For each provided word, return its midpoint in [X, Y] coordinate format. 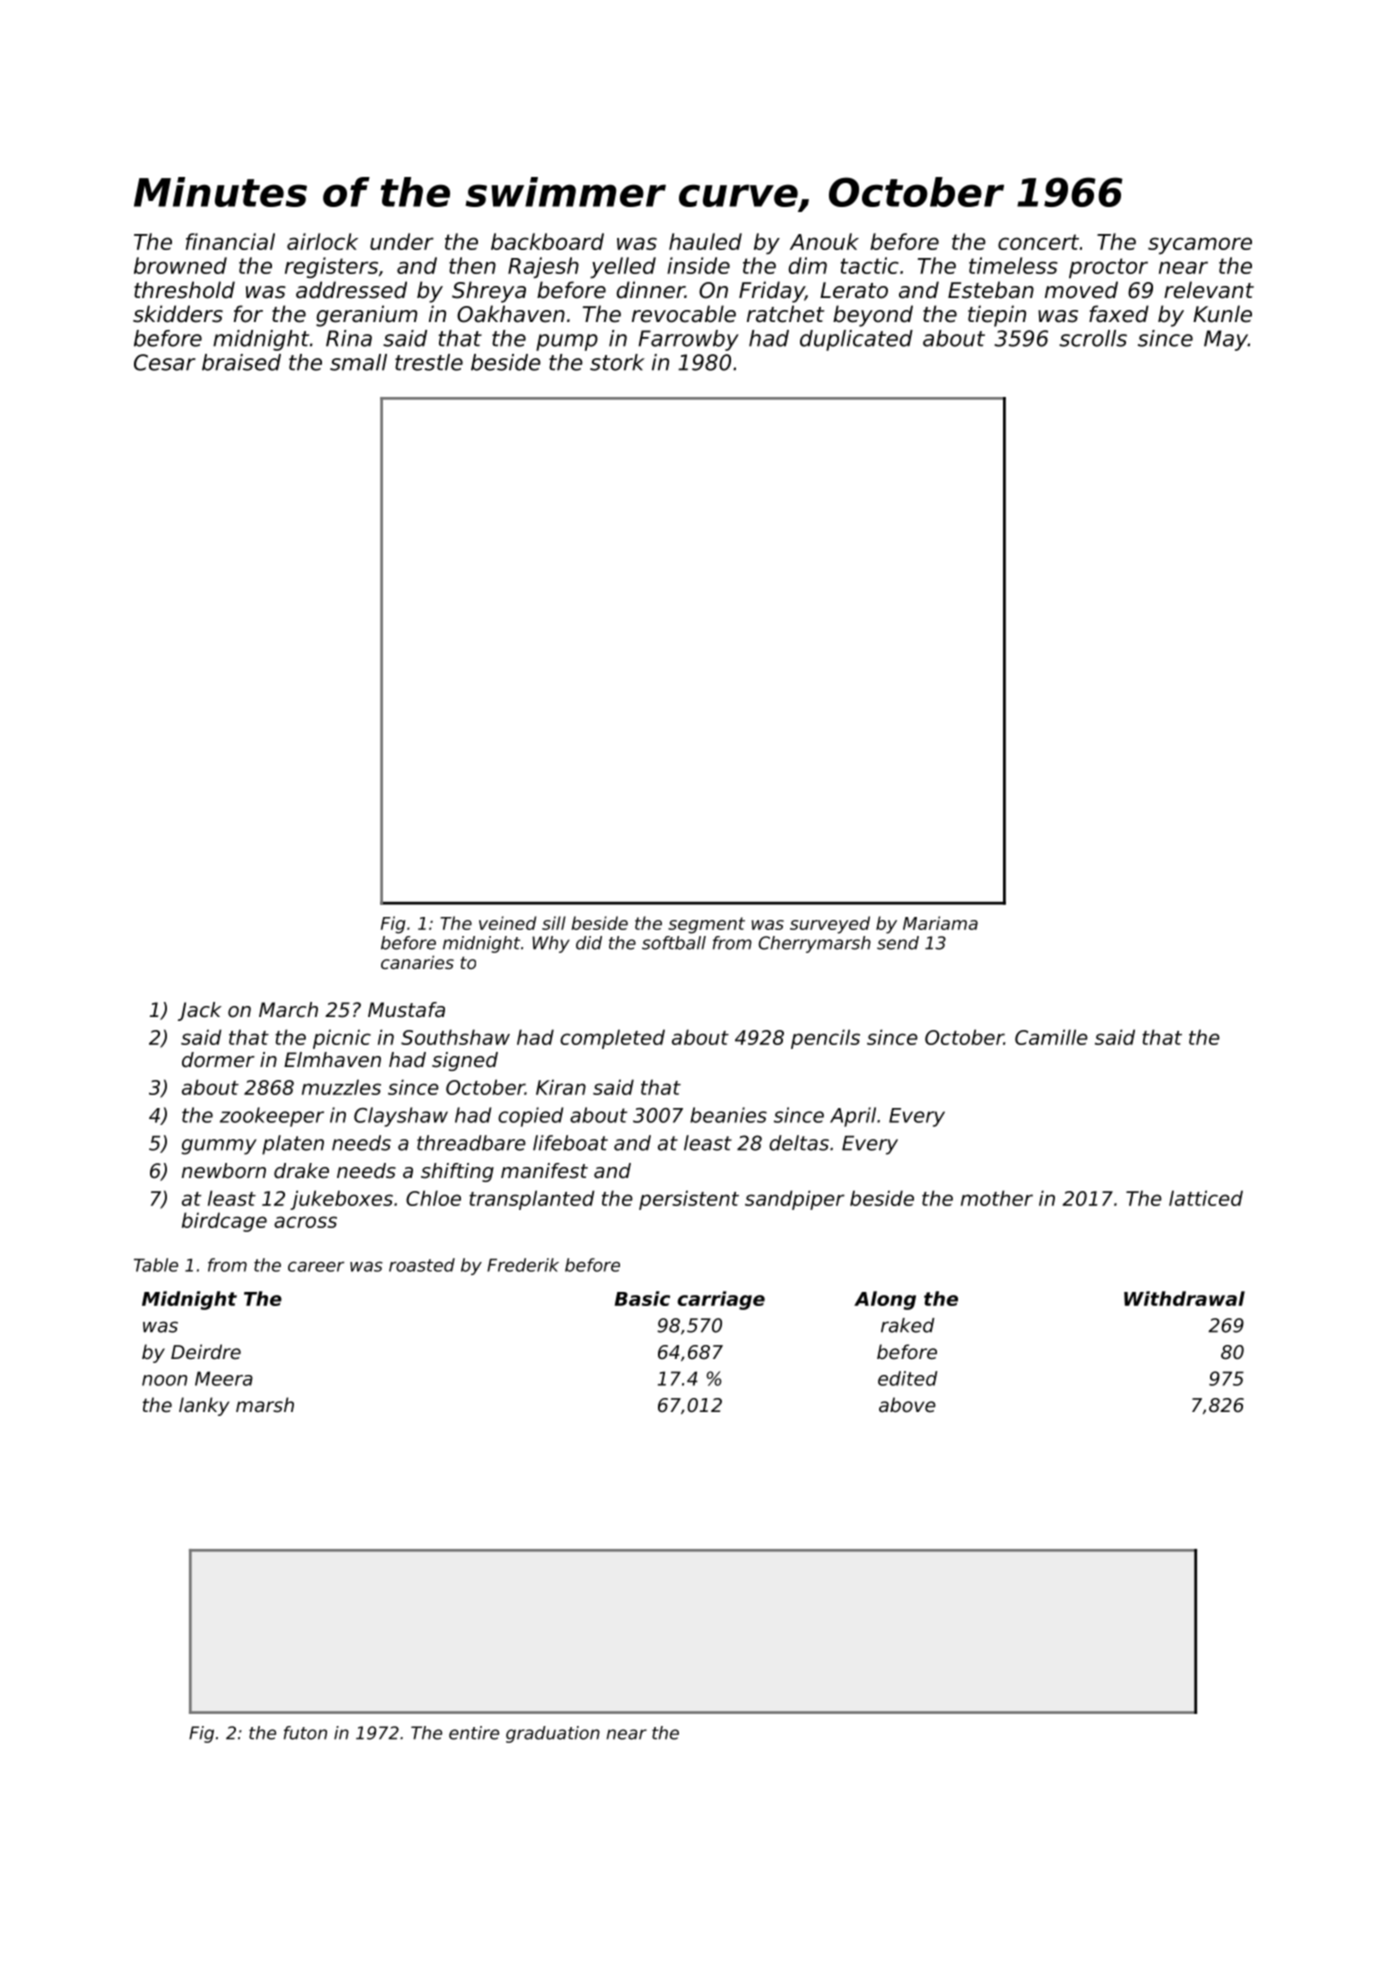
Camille [1051, 1037]
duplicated [856, 340]
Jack [200, 1011]
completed [612, 1039]
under [402, 241]
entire [474, 1733]
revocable [684, 314]
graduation [553, 1734]
